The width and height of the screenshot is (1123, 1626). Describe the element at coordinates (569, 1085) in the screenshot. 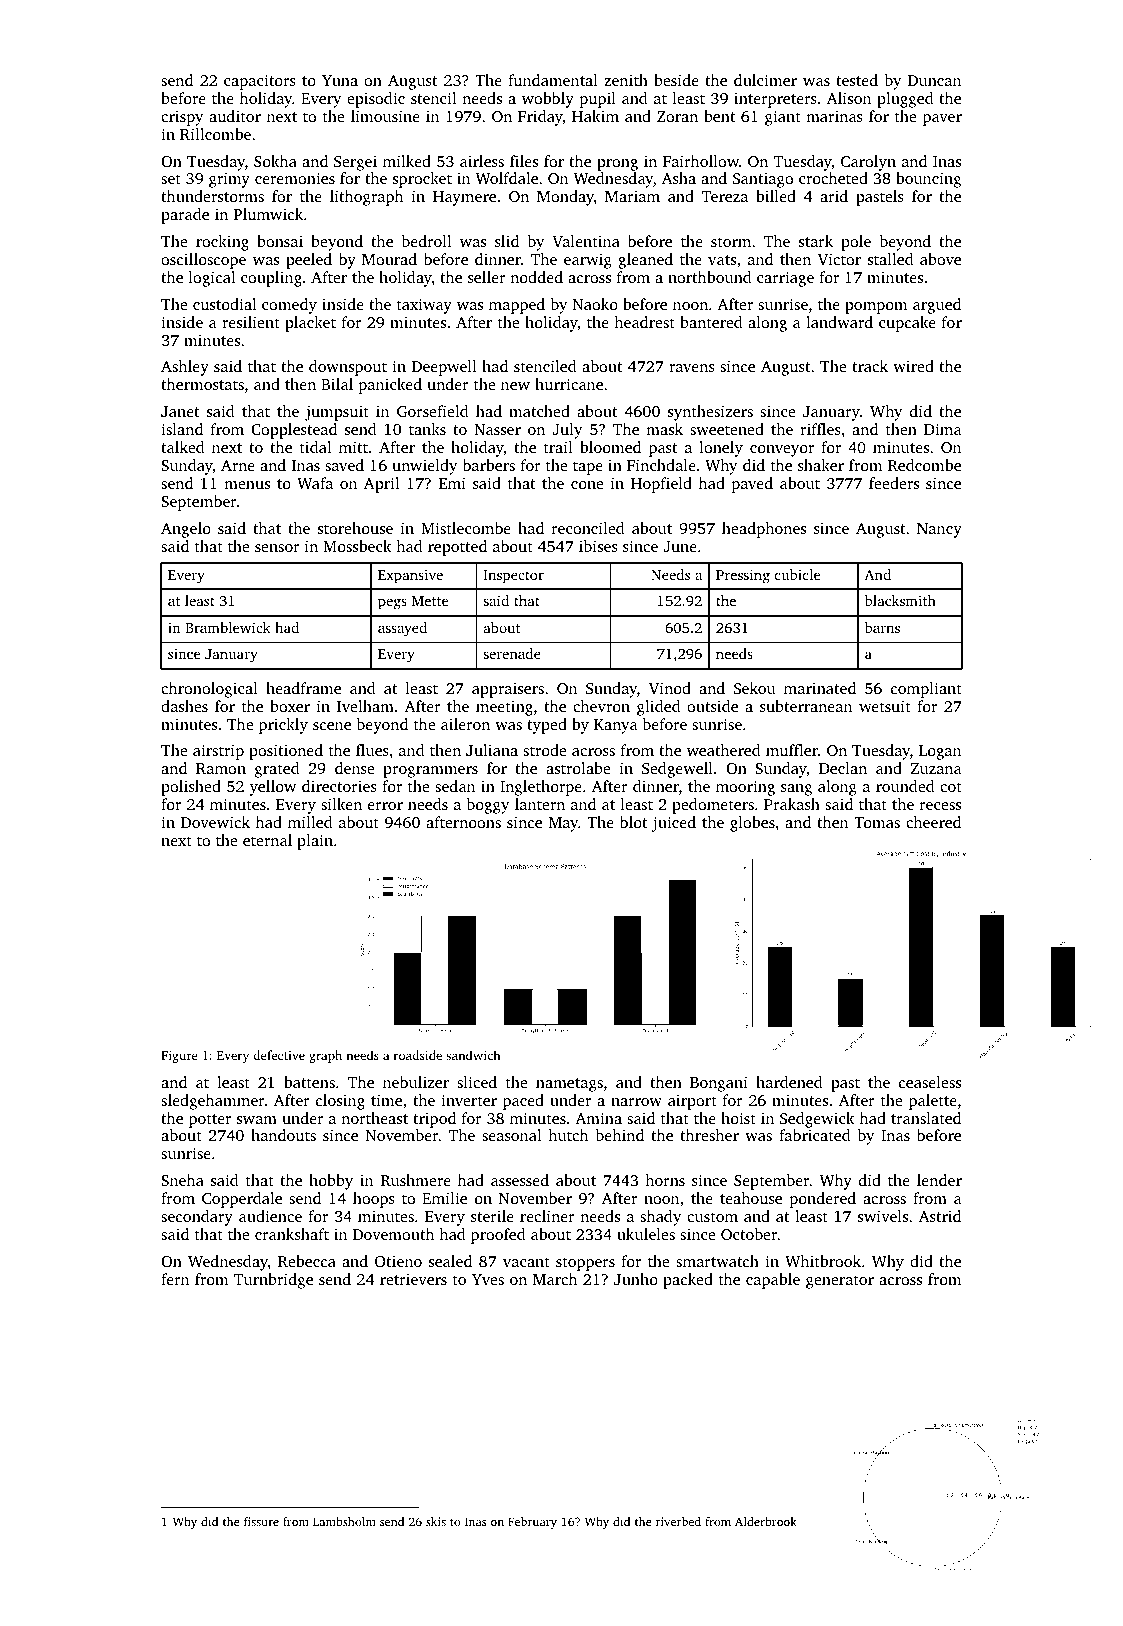

I see `nametags` at that location.
